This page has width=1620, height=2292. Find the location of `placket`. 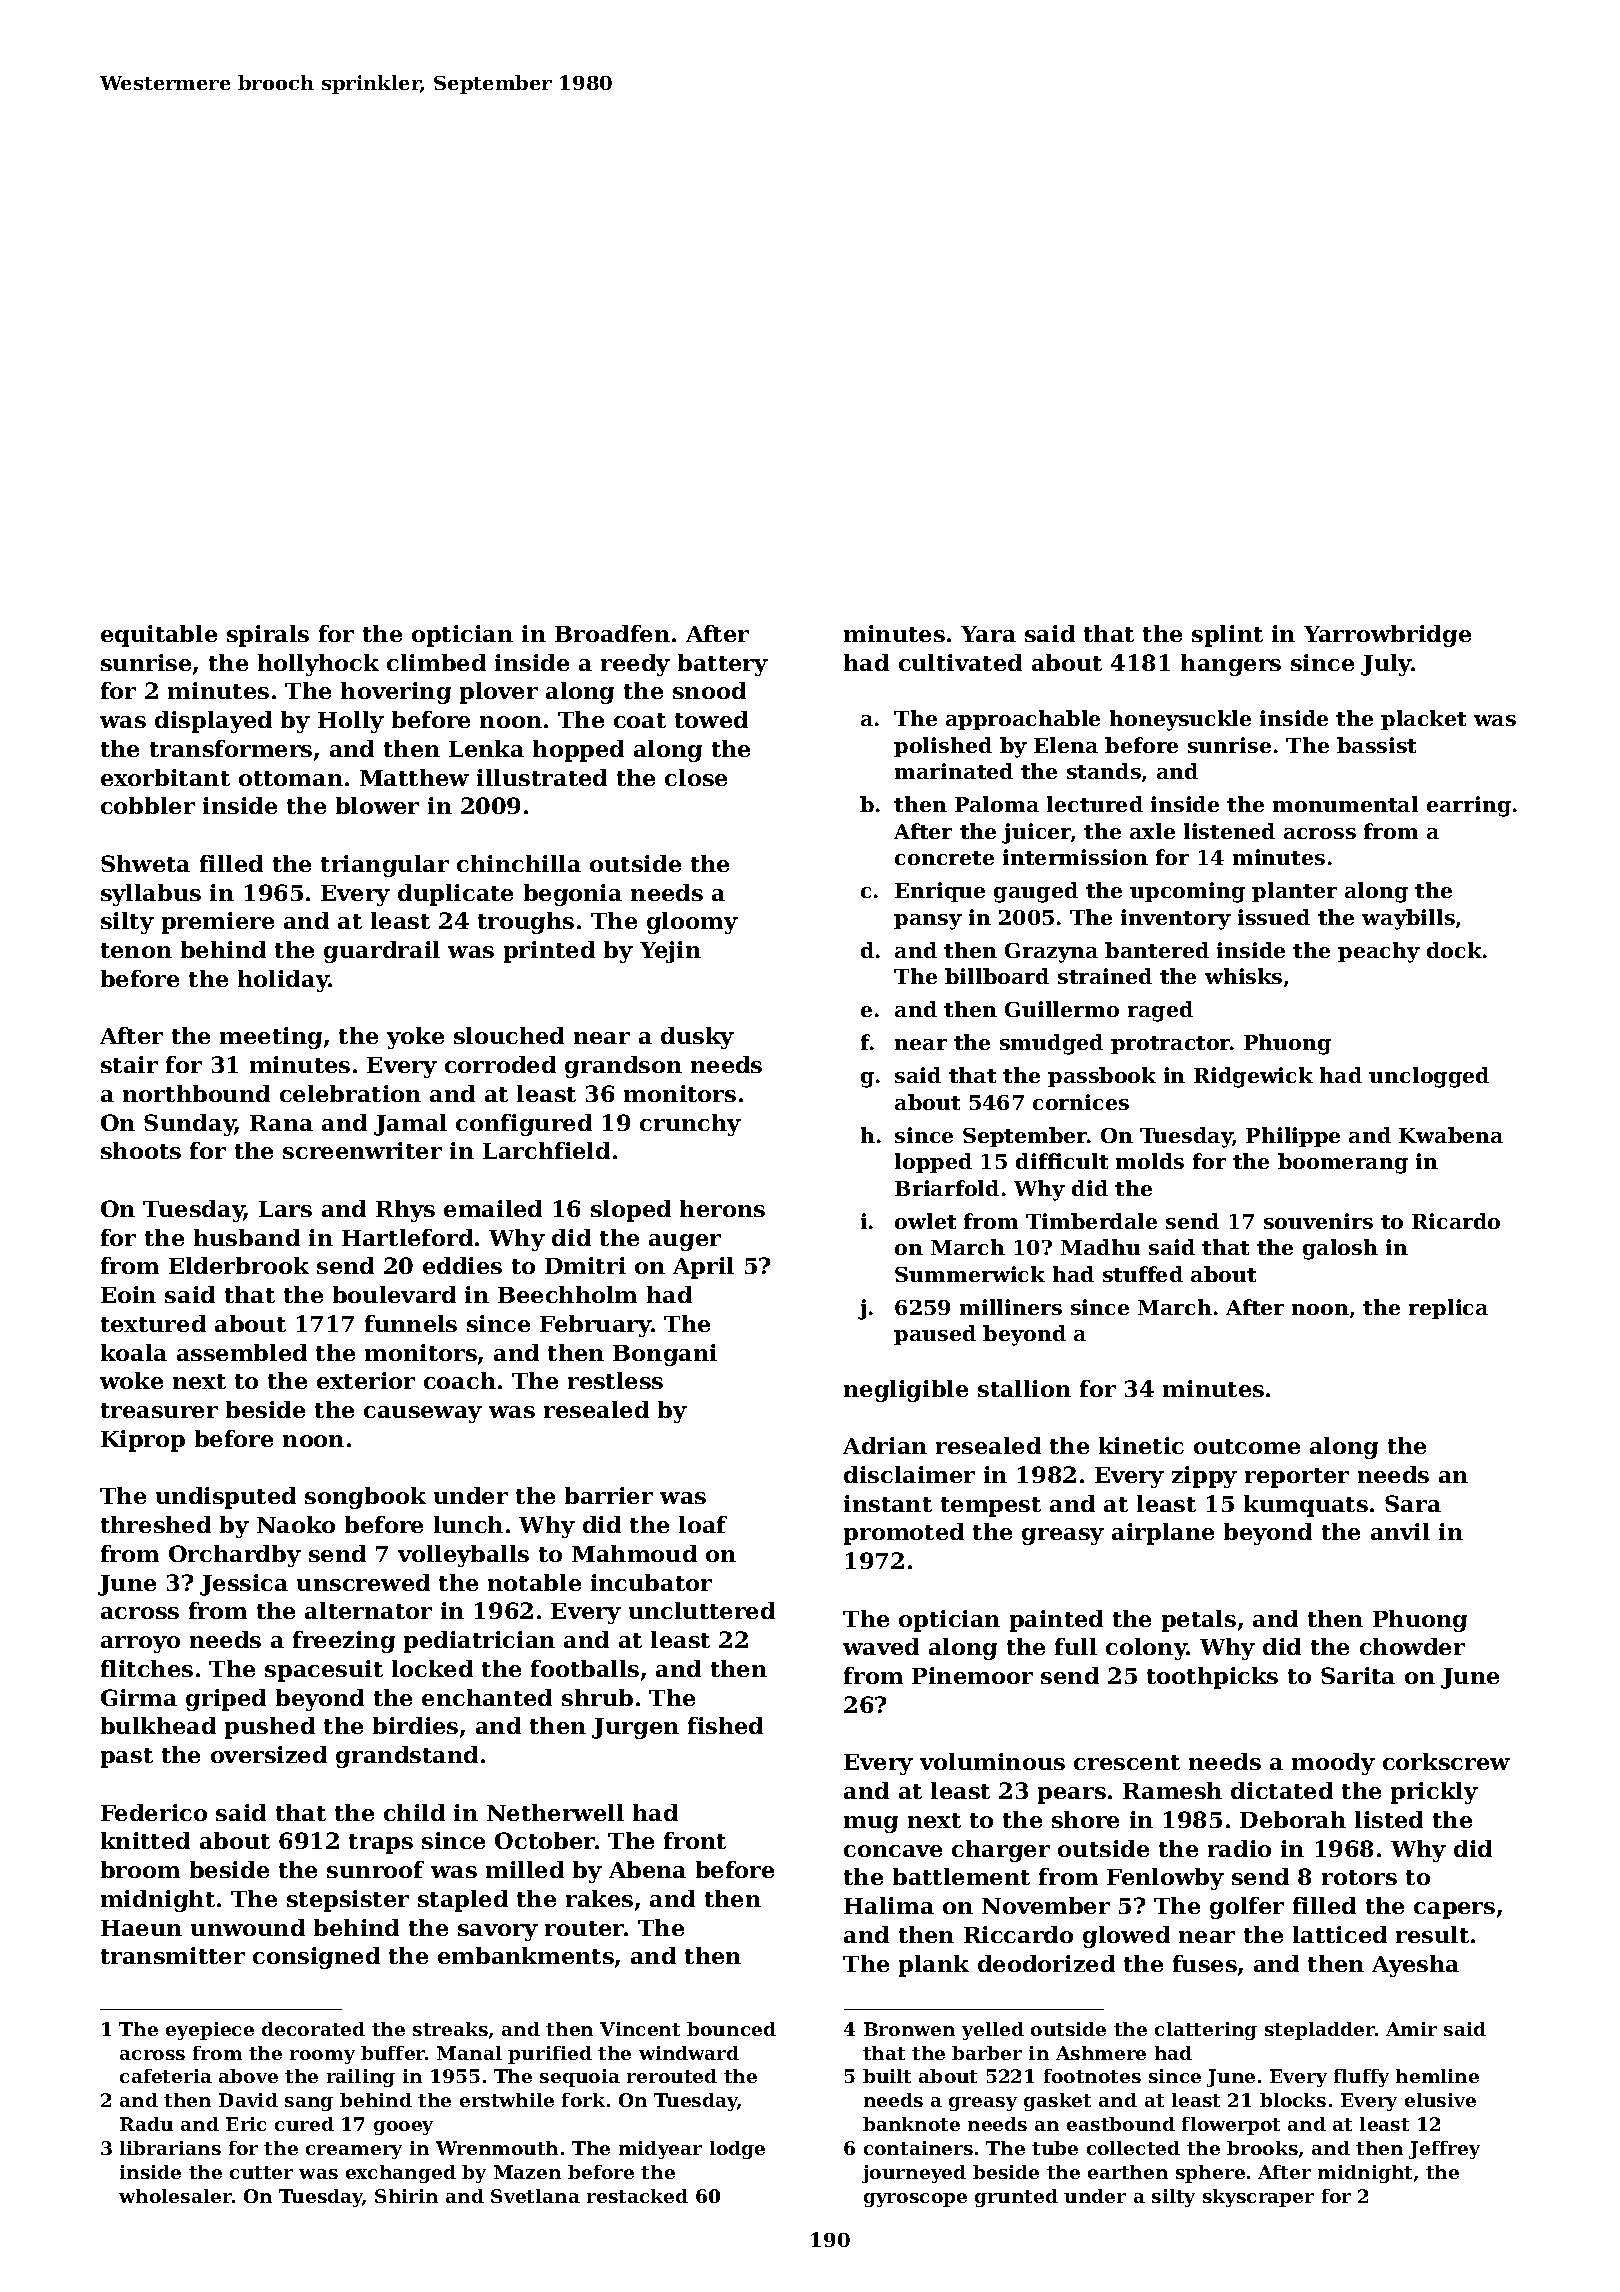

placket is located at coordinates (1423, 720).
